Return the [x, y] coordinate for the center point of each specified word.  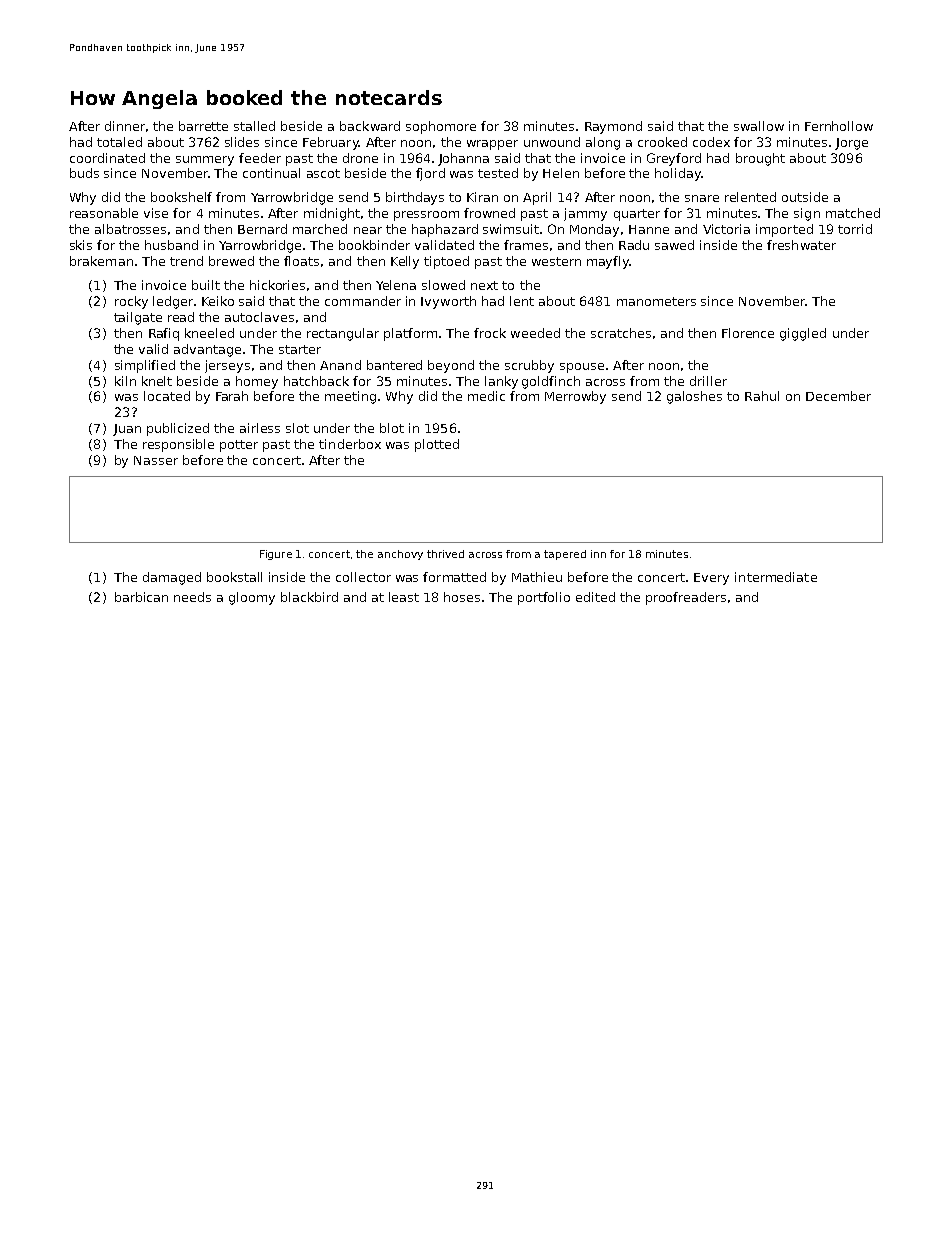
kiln [125, 381]
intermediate [776, 577]
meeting [350, 397]
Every [711, 579]
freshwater [801, 245]
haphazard [445, 230]
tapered [565, 555]
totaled [119, 142]
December [838, 396]
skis [81, 245]
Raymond [613, 127]
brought [760, 159]
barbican [141, 597]
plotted [437, 445]
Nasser [156, 460]
